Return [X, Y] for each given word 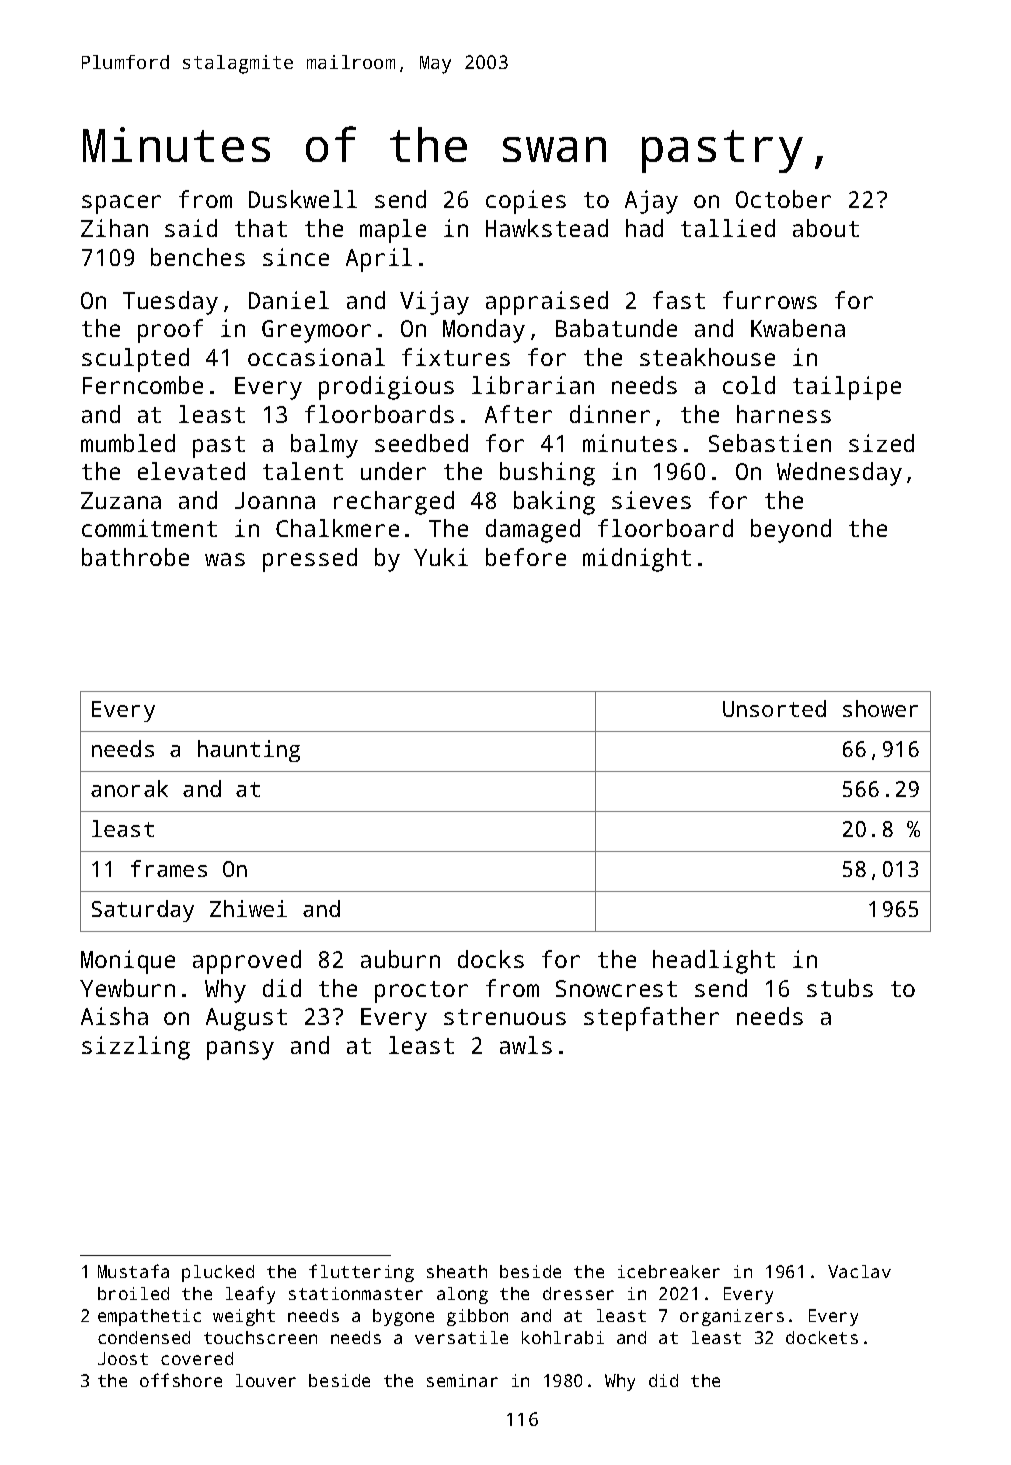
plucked [218, 1273]
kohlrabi [563, 1337]
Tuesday [170, 303]
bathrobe [135, 557]
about [826, 228]
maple [393, 231]
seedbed [421, 443]
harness [784, 414]
